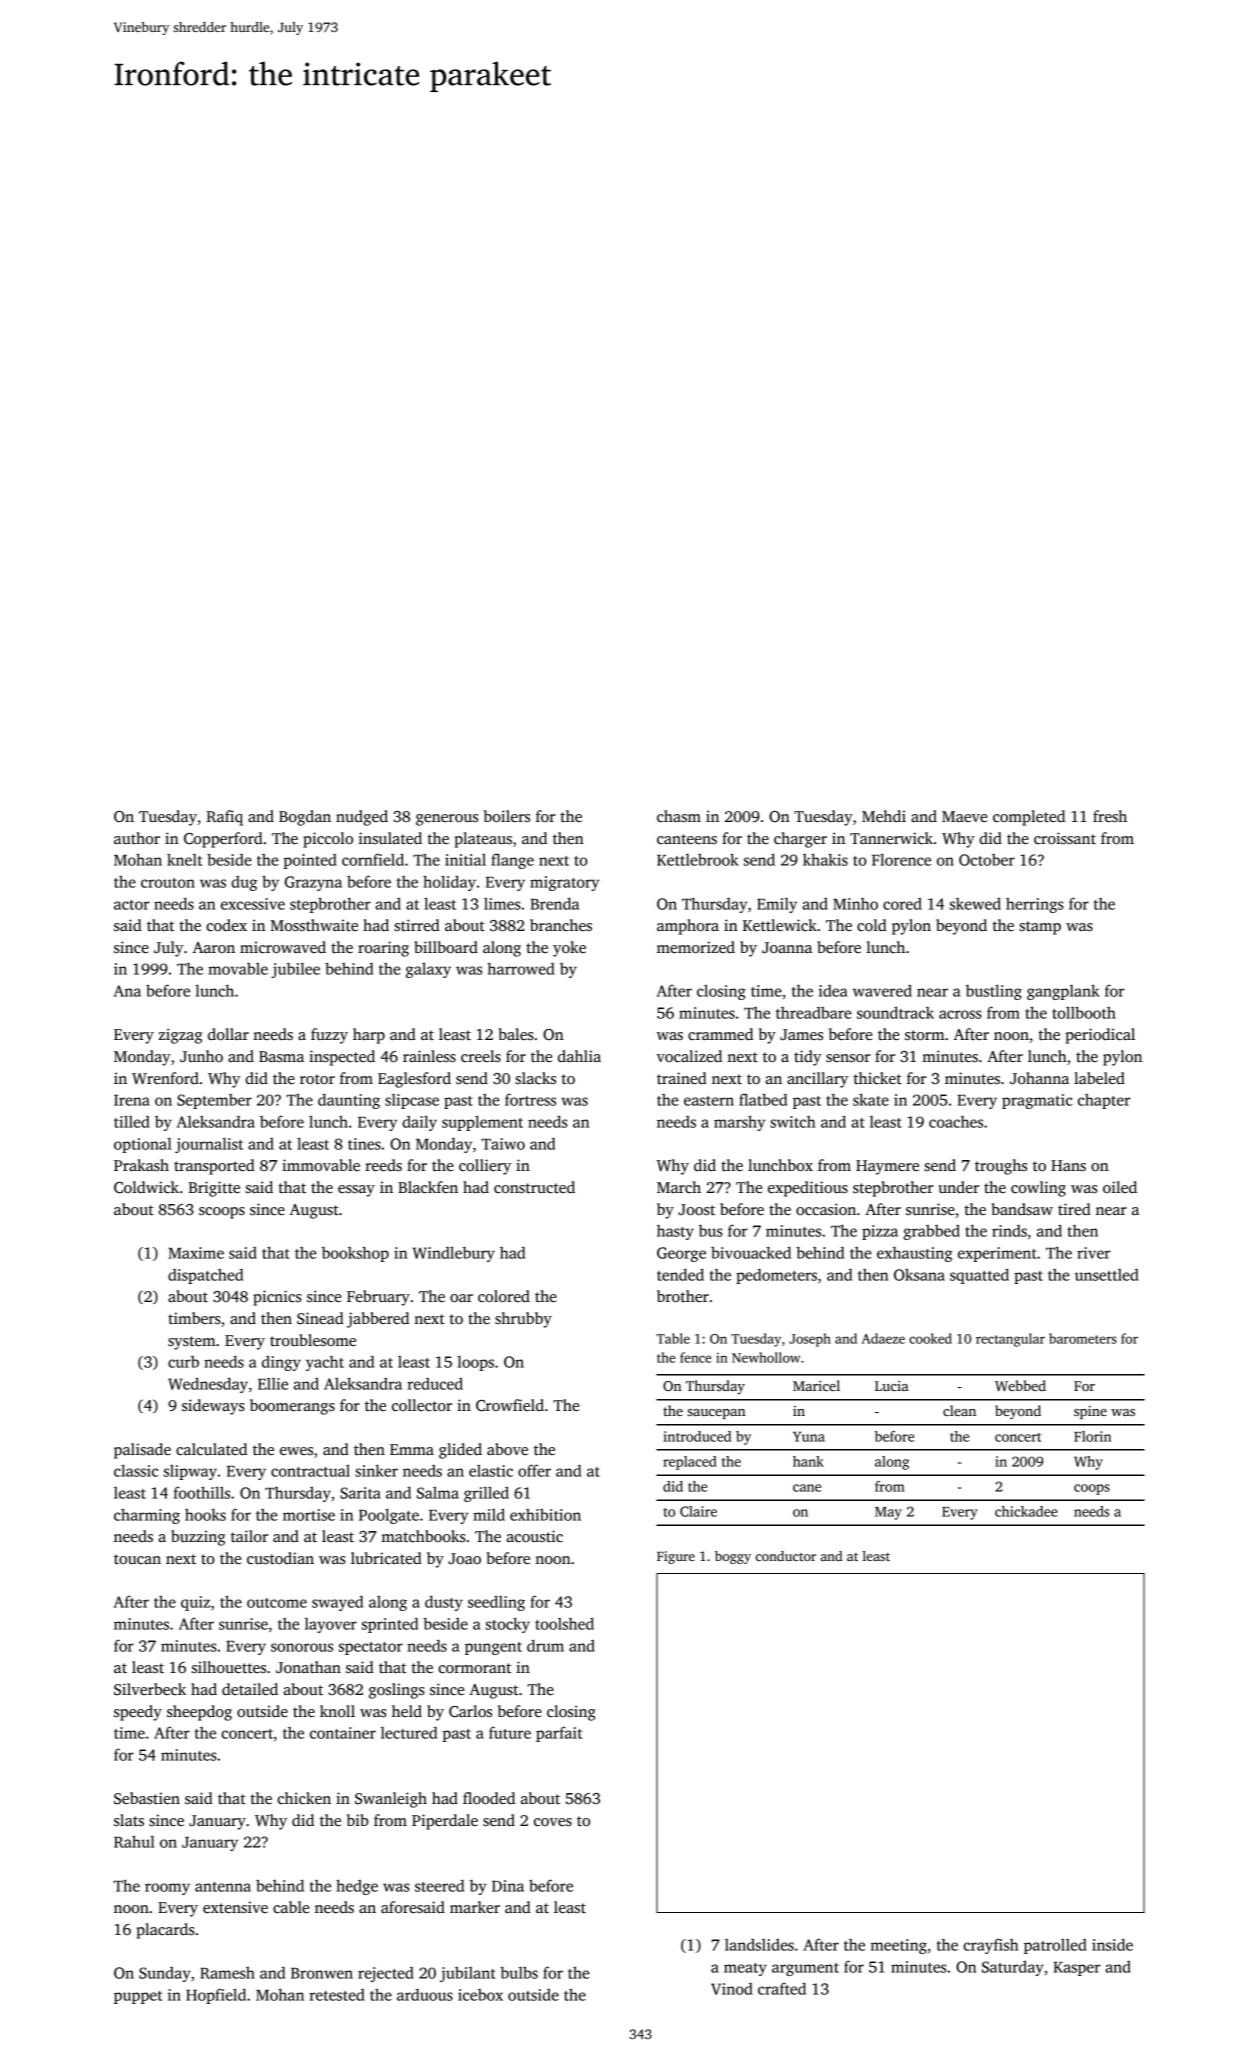 Image resolution: width=1258 pixels, height=2072 pixels. Describe the element at coordinates (534, 1536) in the screenshot. I see `acoustic` at that location.
